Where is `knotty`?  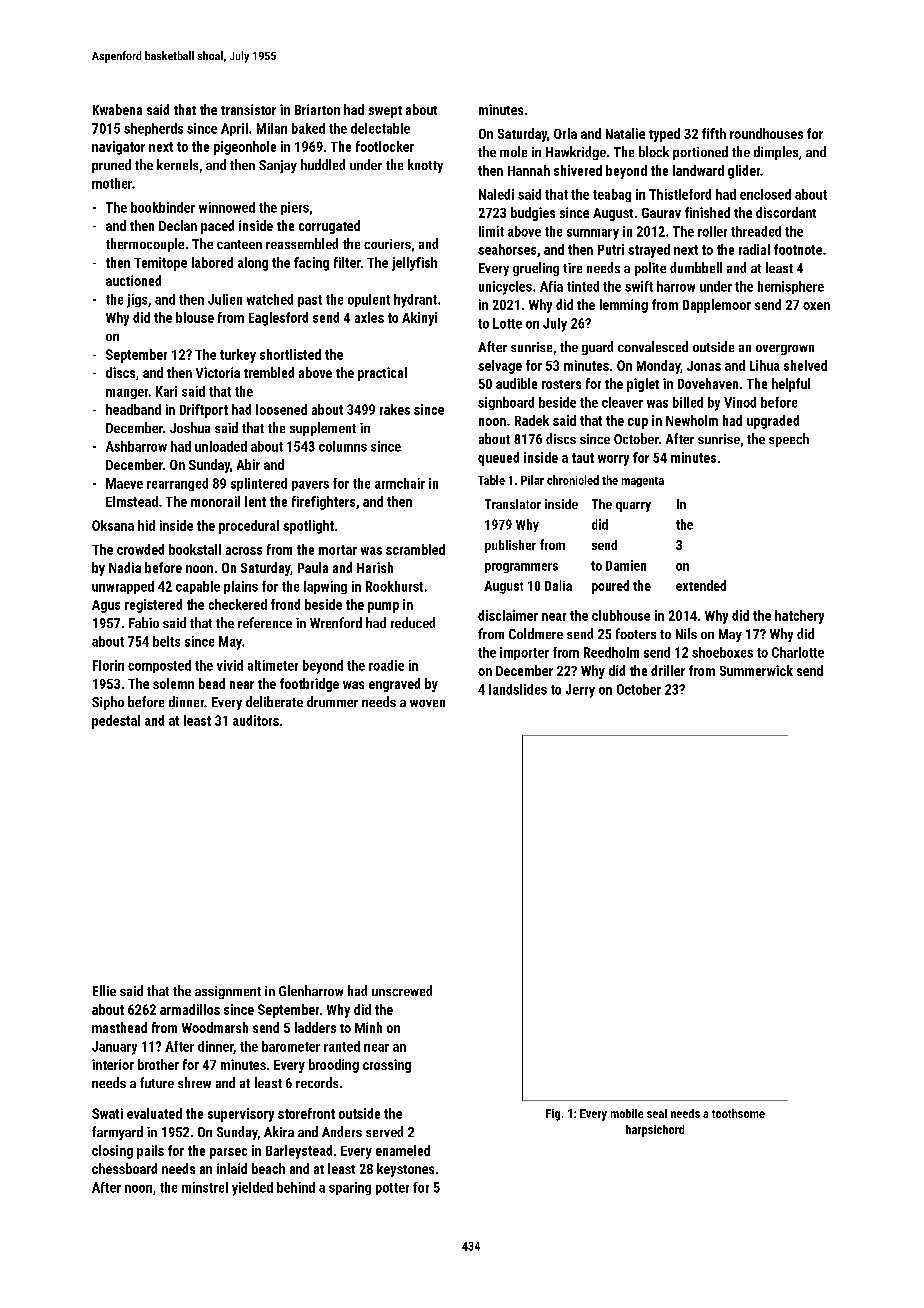 knotty is located at coordinates (425, 166).
